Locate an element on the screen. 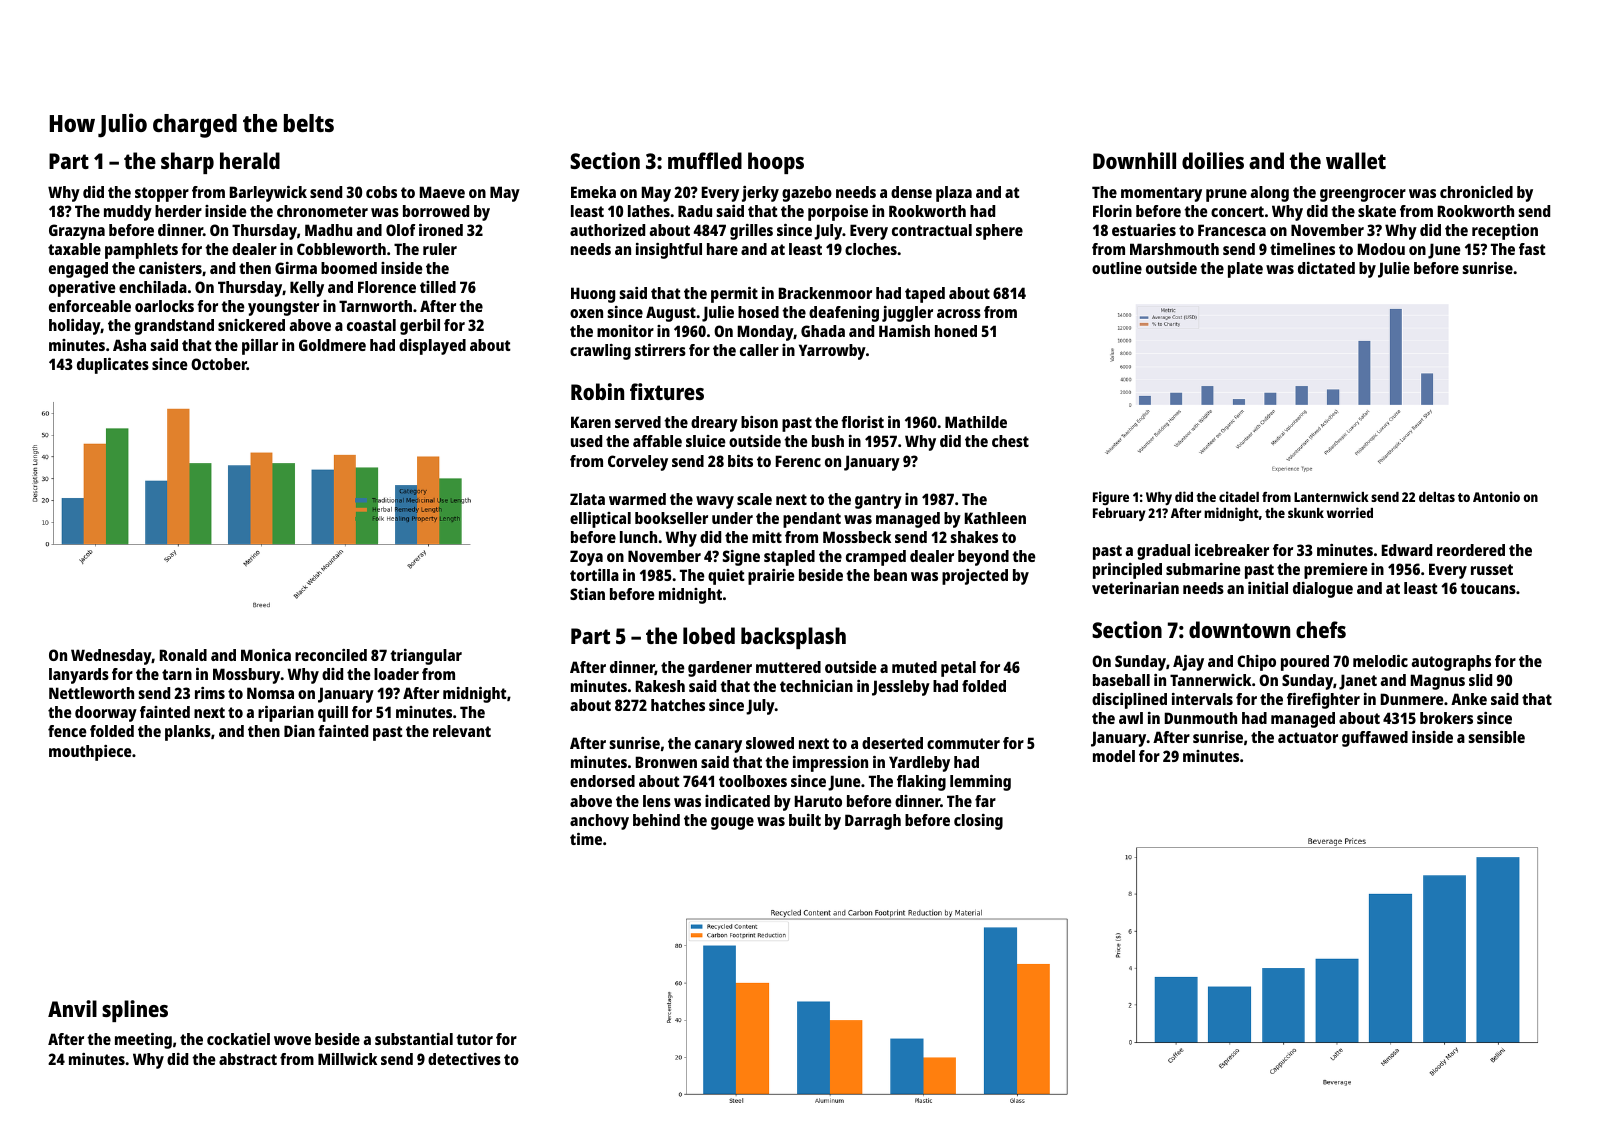  deltas is located at coordinates (1437, 497).
